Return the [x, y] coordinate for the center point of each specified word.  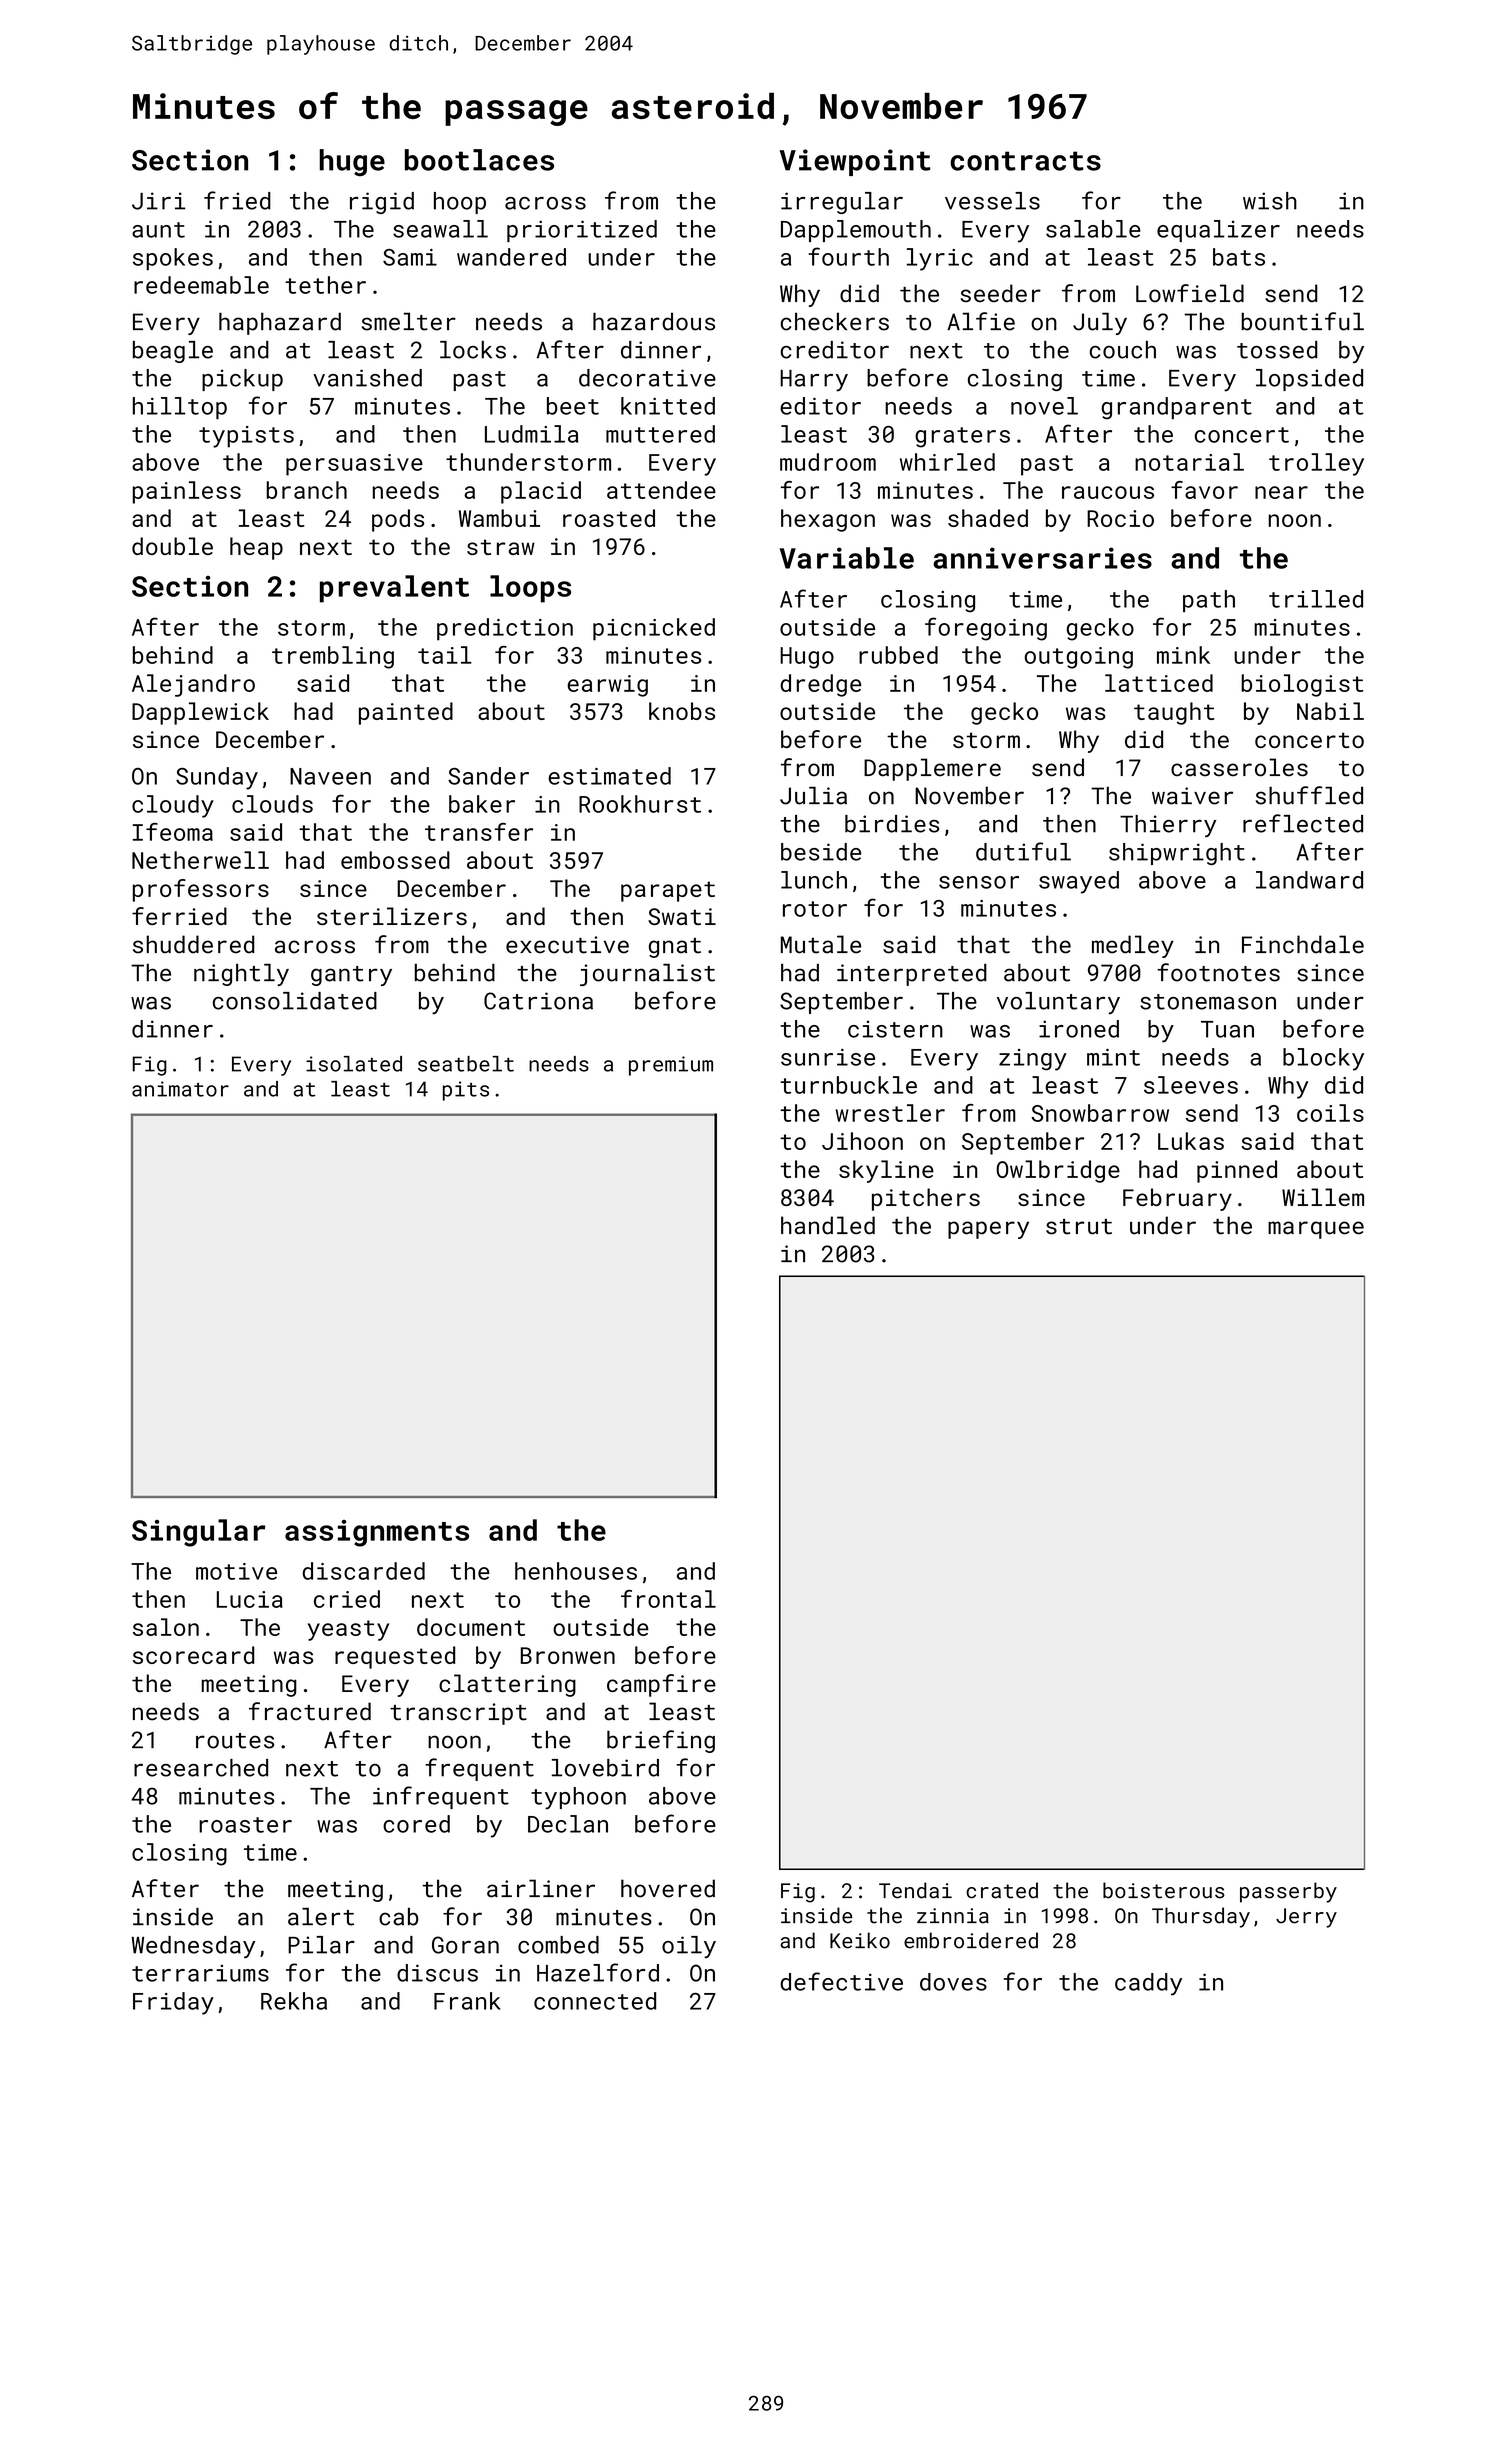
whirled [947, 462]
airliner [541, 1888]
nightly [241, 974]
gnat [675, 948]
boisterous [1164, 1890]
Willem [1323, 1197]
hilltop [180, 408]
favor [1204, 490]
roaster [245, 1825]
